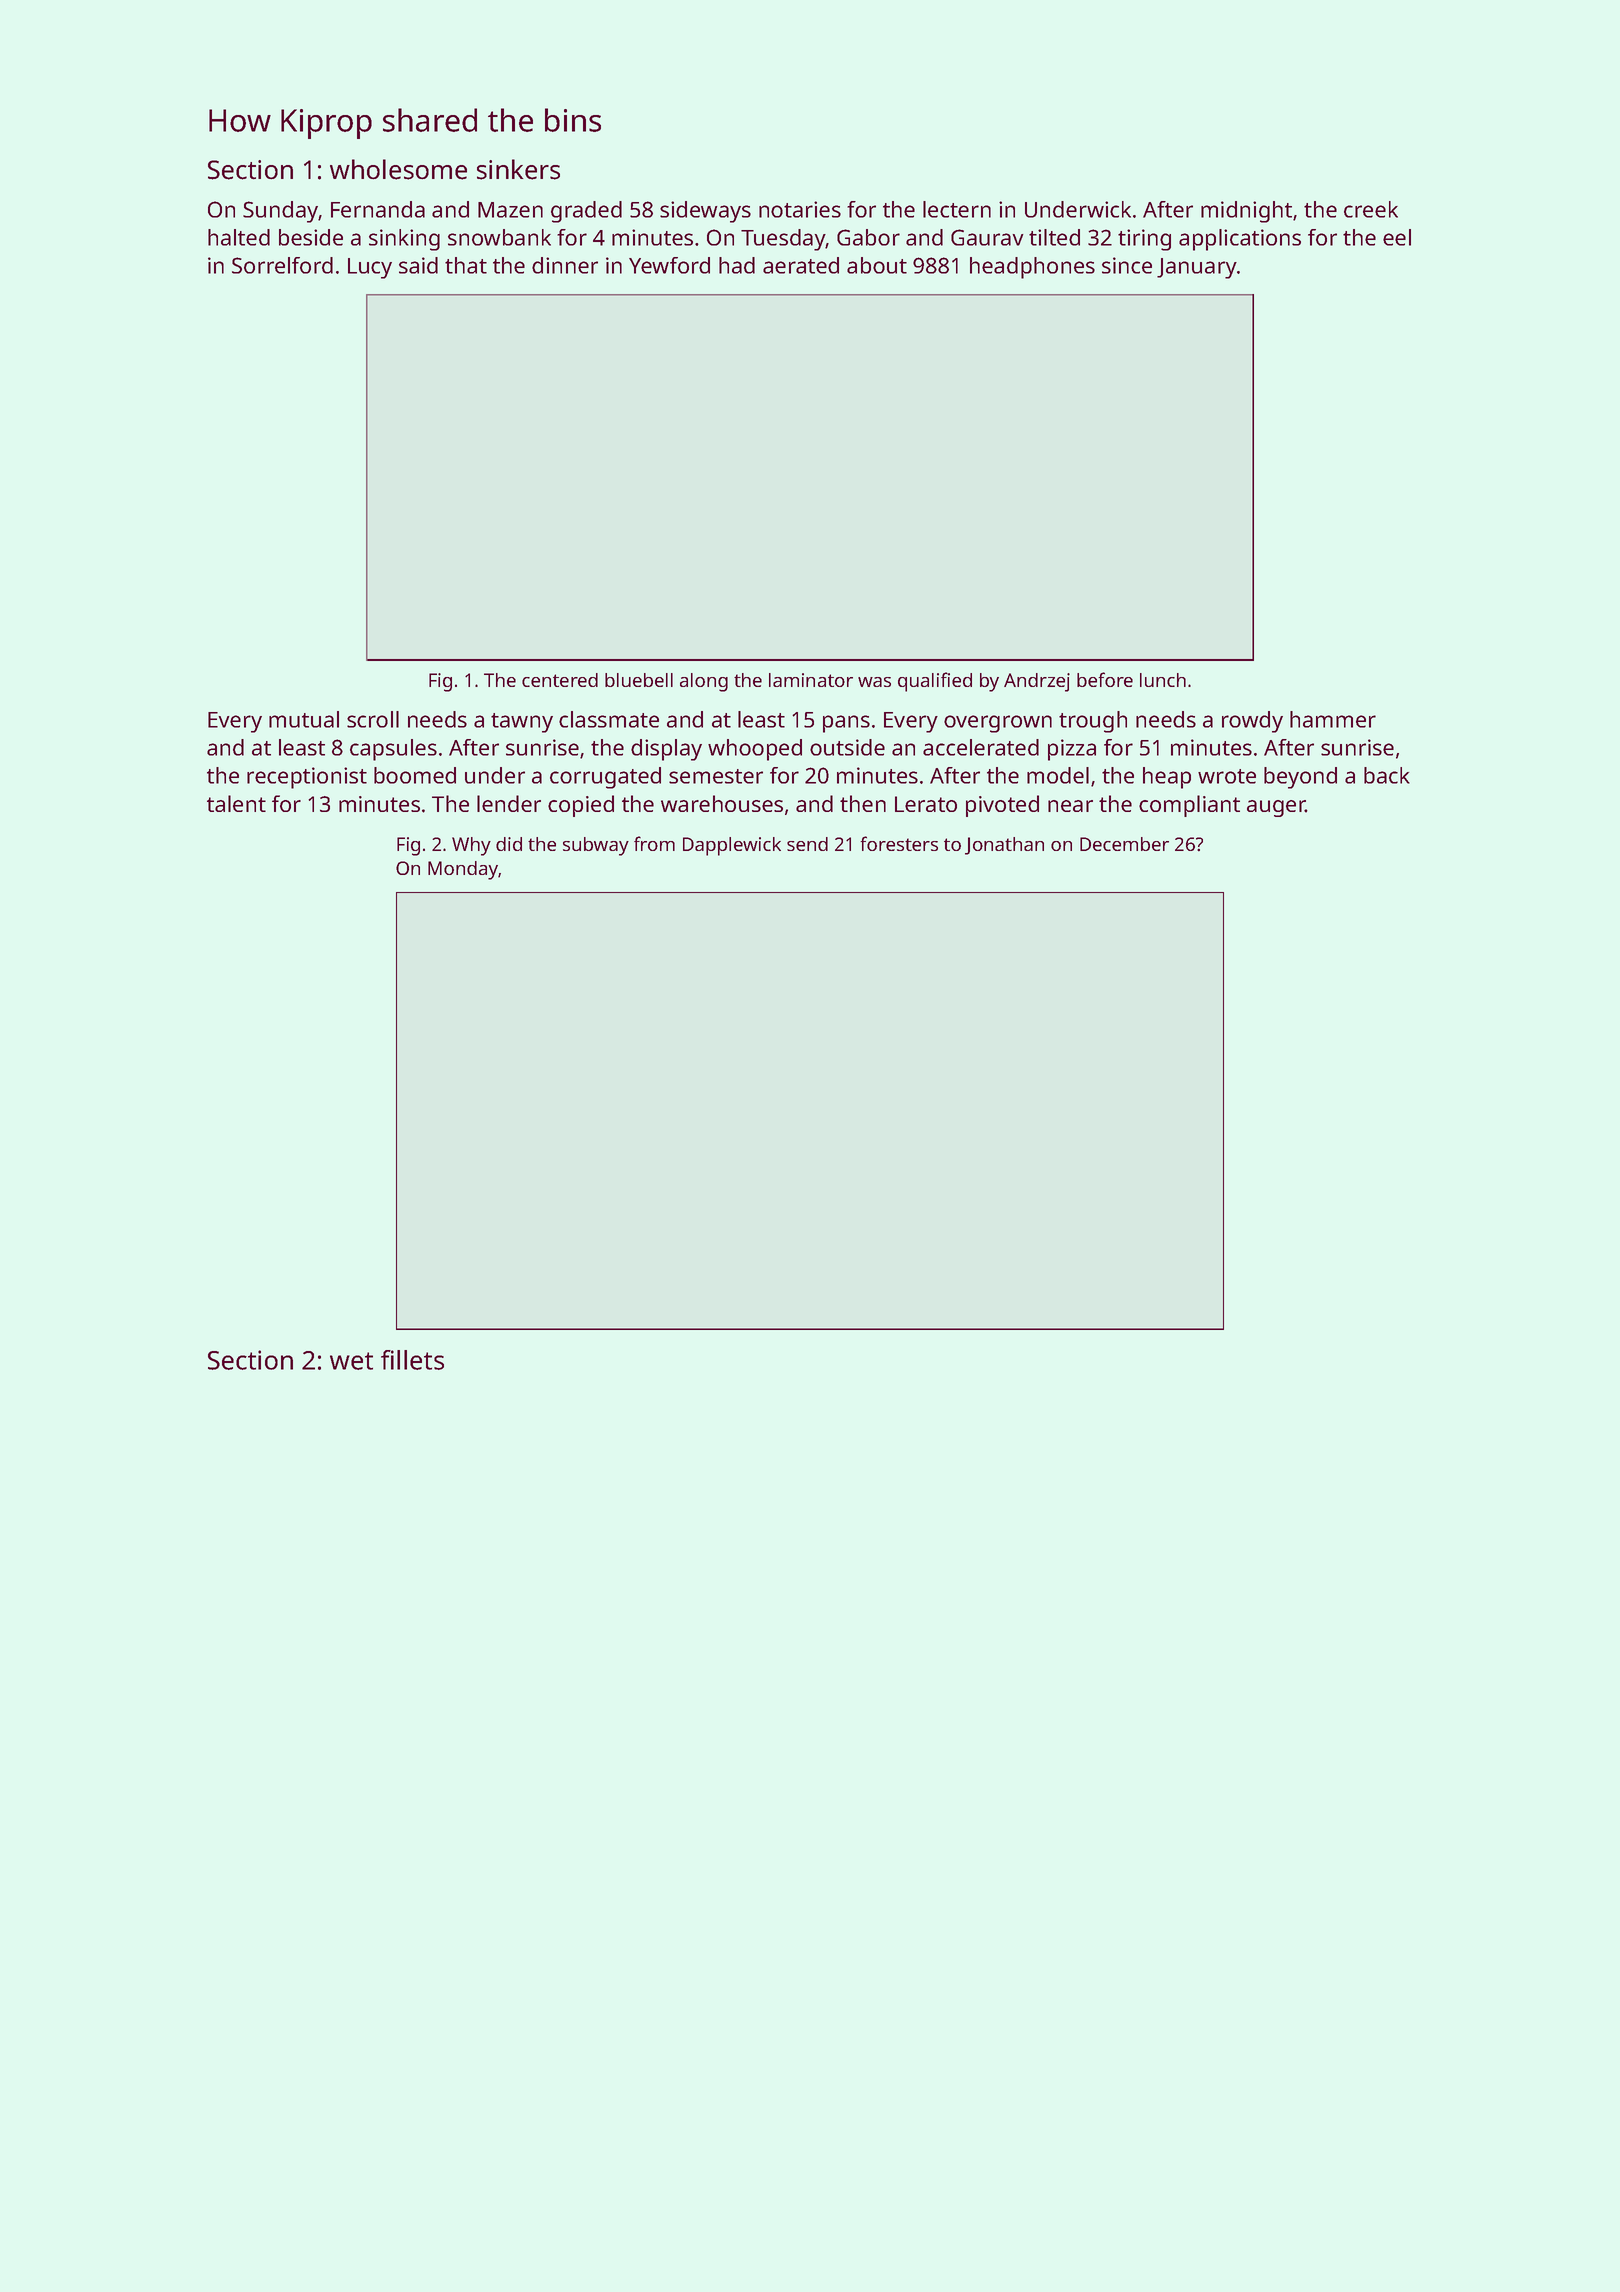  What do you see at coordinates (1124, 844) in the screenshot?
I see `December` at bounding box center [1124, 844].
